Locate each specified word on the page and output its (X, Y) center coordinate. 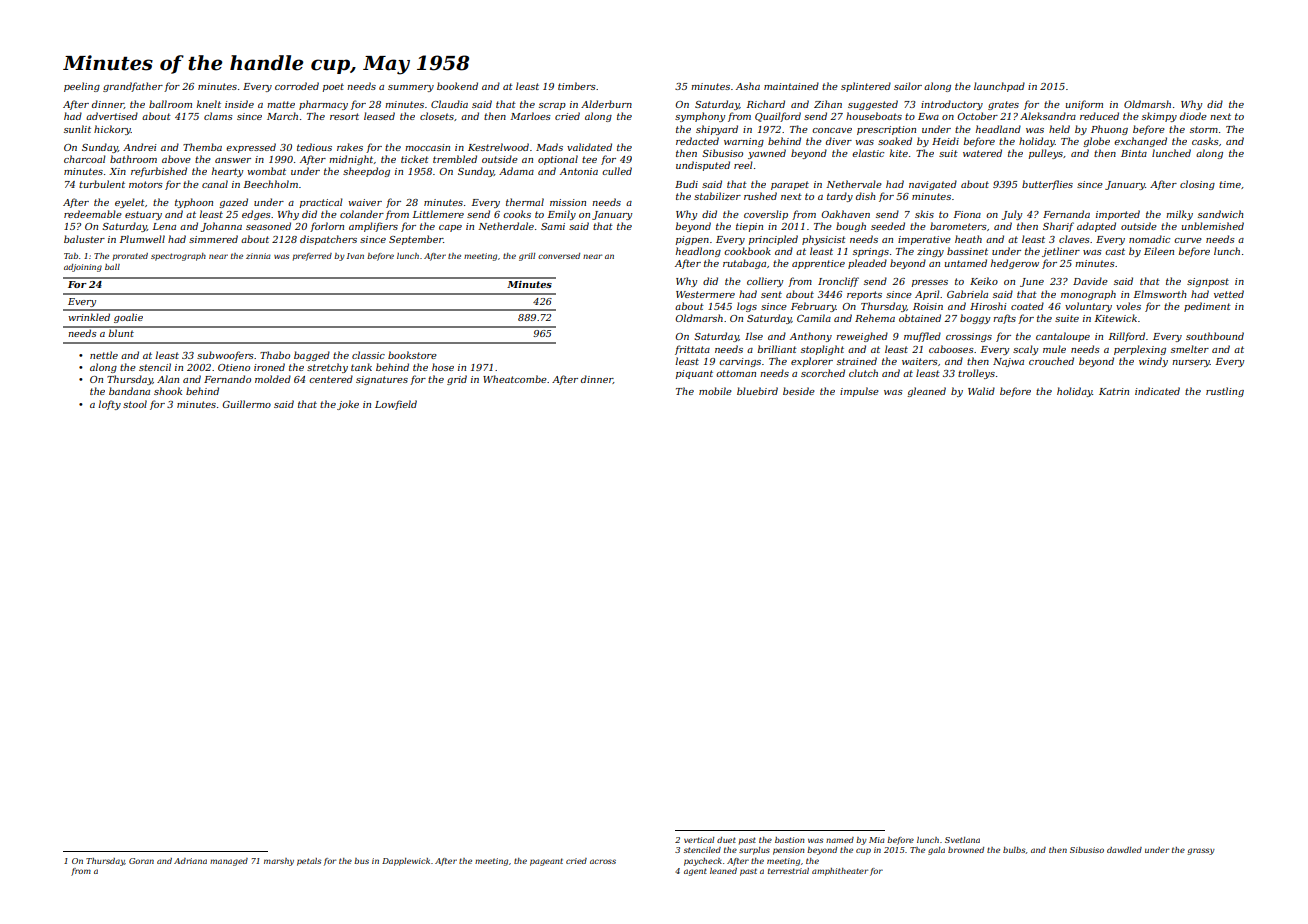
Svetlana (962, 840)
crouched (1051, 361)
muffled (922, 337)
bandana (129, 391)
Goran (141, 861)
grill (527, 257)
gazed (233, 203)
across (603, 861)
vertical (699, 840)
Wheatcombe (515, 379)
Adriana (190, 861)
